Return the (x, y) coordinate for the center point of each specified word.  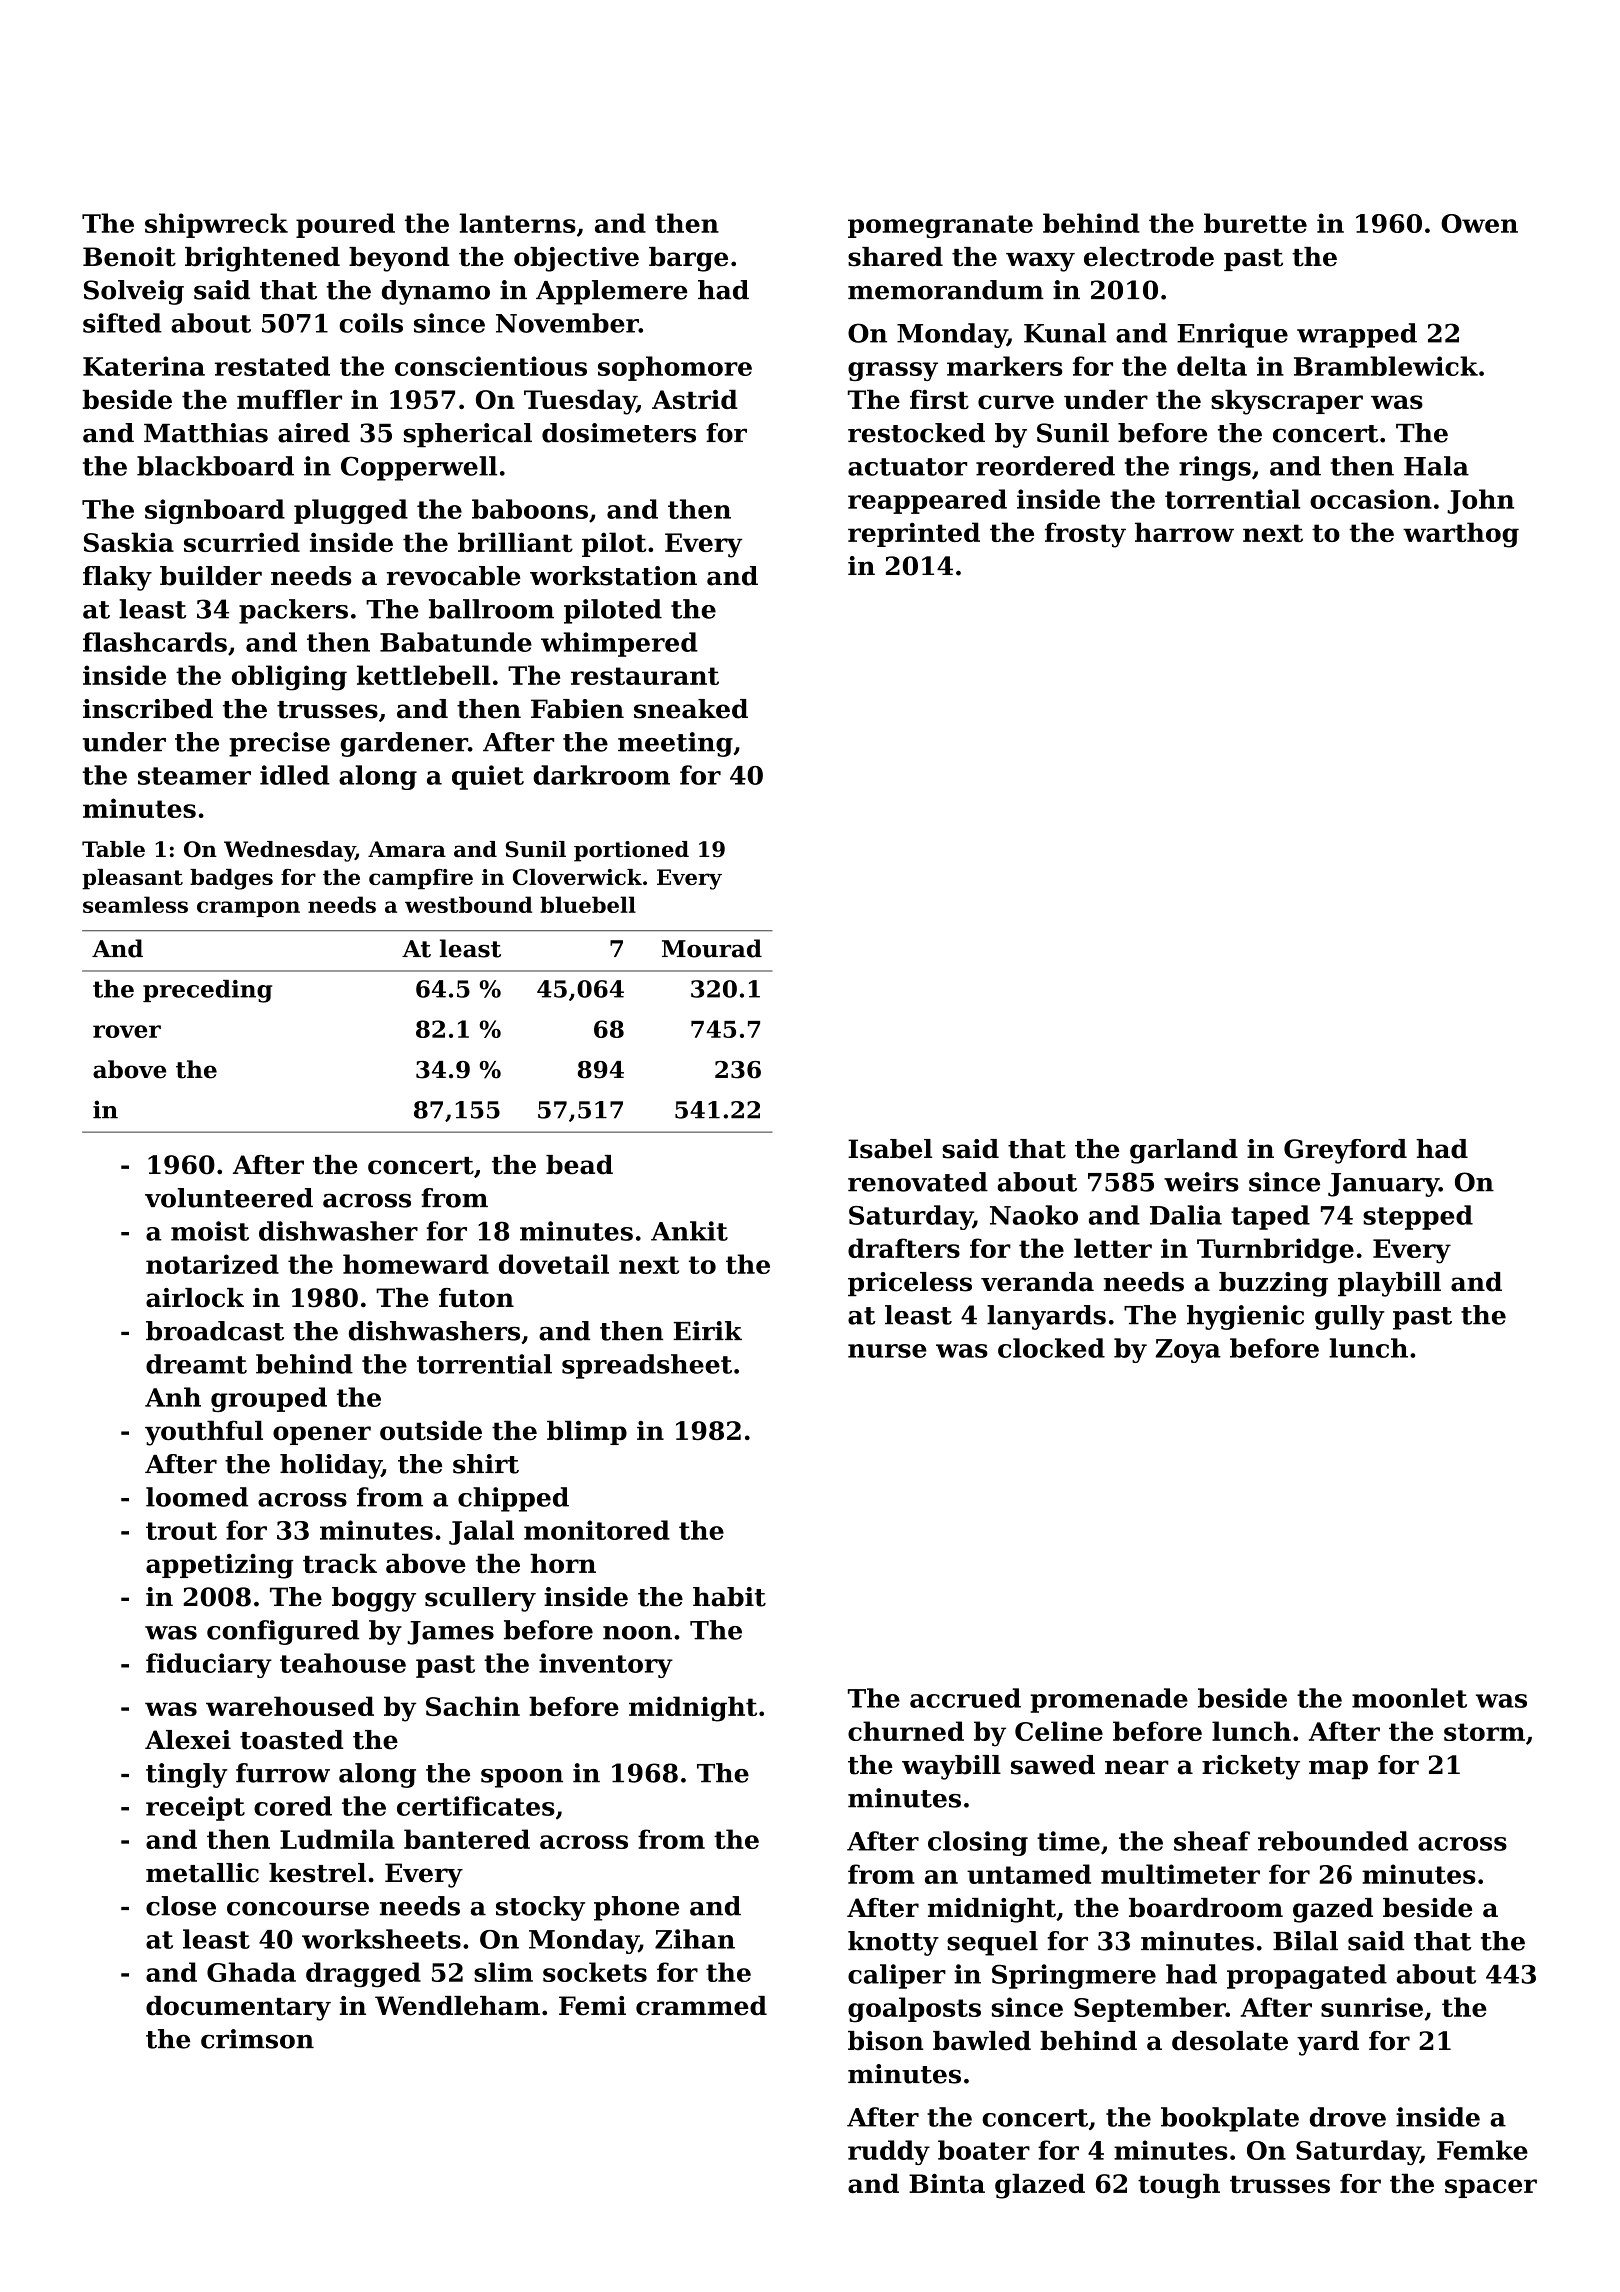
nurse (887, 1351)
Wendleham (457, 2006)
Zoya (1188, 1351)
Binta (947, 2183)
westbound (468, 904)
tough (1179, 2186)
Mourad (712, 948)
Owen (1479, 223)
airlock (195, 1298)
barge (688, 259)
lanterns (517, 223)
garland (1184, 1151)
